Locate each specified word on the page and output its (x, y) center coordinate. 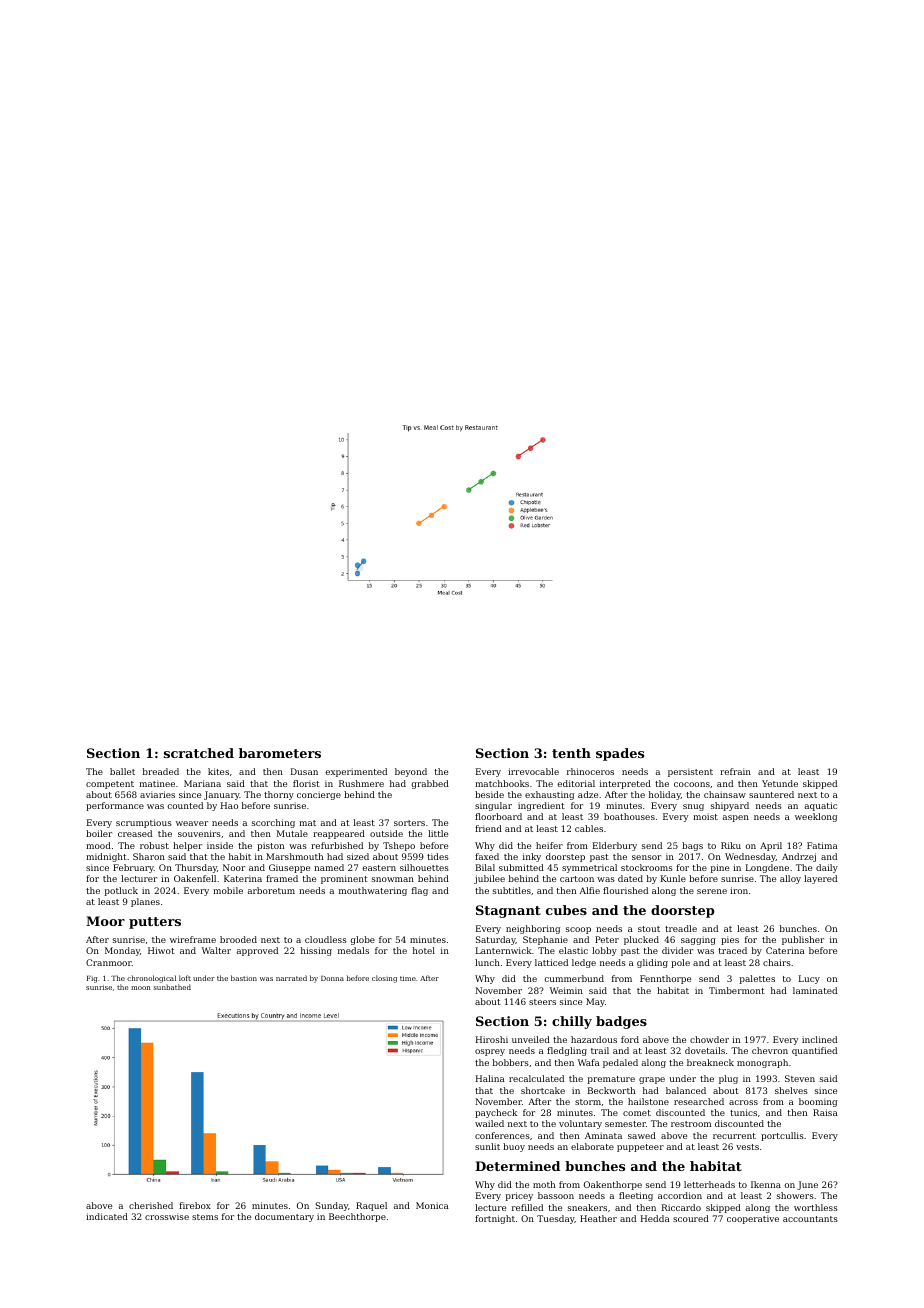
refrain (735, 771)
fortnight (495, 1219)
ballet (122, 771)
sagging (698, 940)
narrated (291, 978)
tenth (571, 753)
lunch (487, 962)
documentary (284, 1217)
